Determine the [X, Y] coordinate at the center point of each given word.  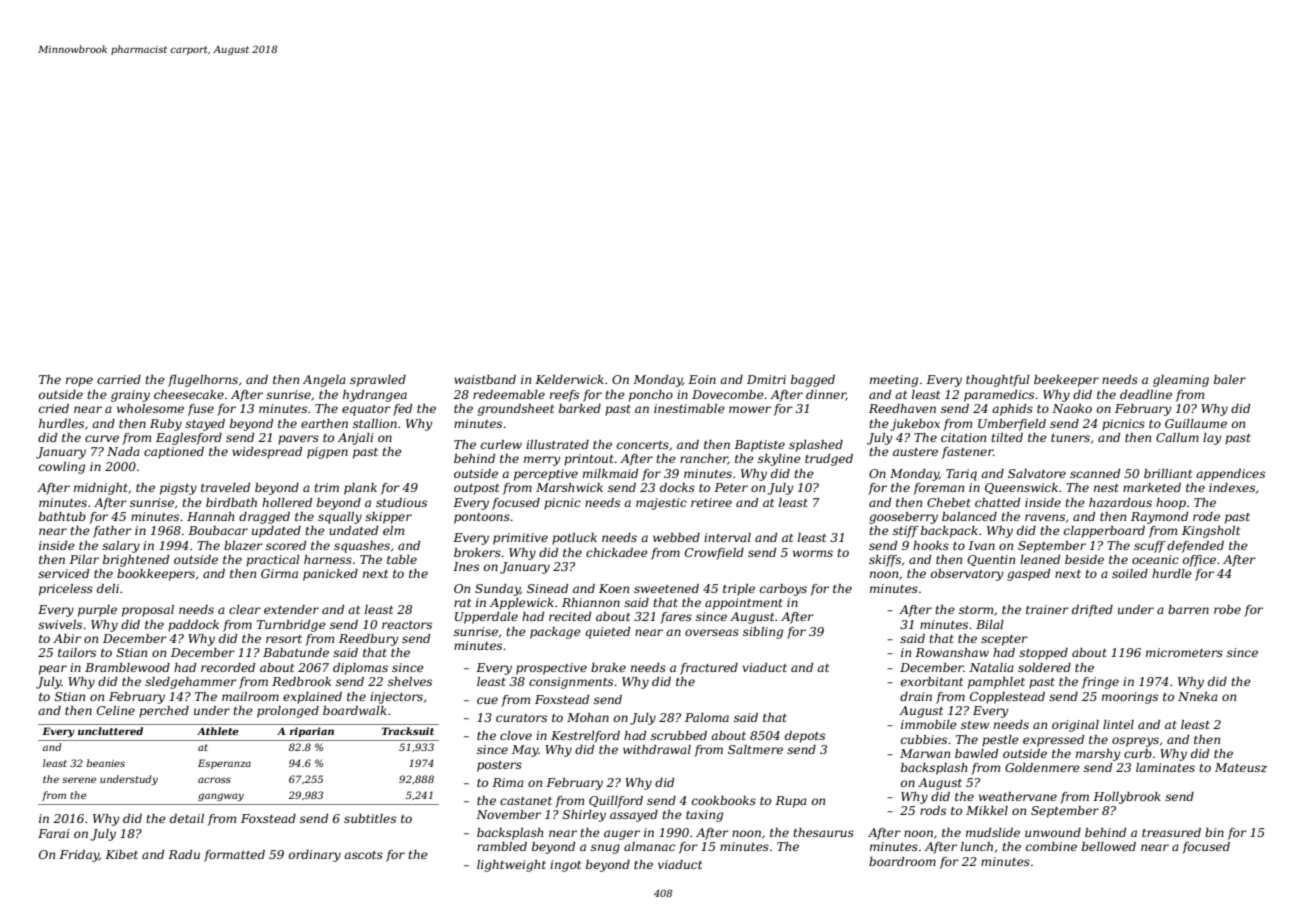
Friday [79, 856]
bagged [813, 381]
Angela [324, 381]
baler [1230, 379]
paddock [193, 626]
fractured [709, 669]
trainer [1047, 609]
